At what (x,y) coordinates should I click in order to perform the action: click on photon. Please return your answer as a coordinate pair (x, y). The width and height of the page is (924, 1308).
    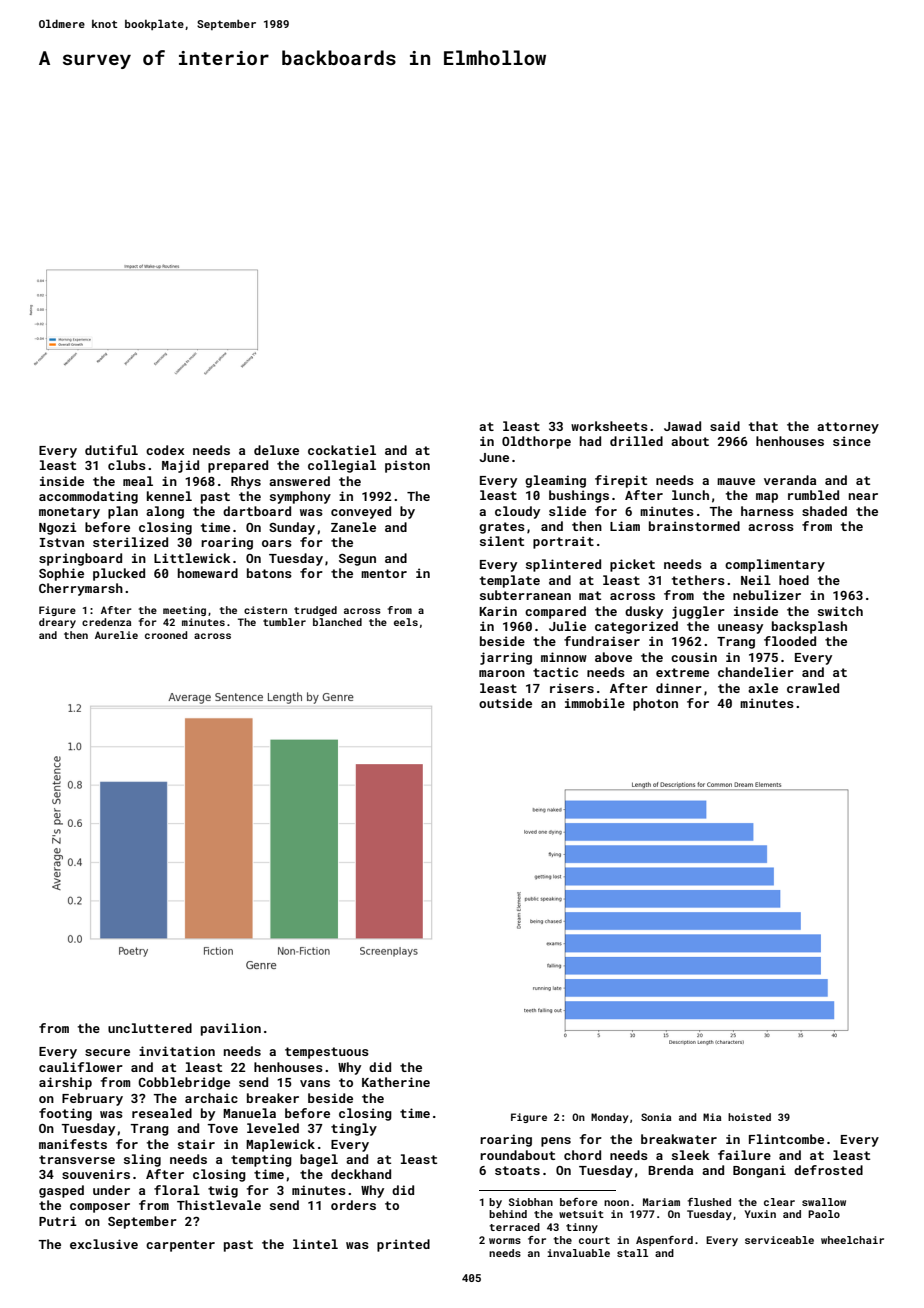
    Looking at the image, I should click on (655, 704).
